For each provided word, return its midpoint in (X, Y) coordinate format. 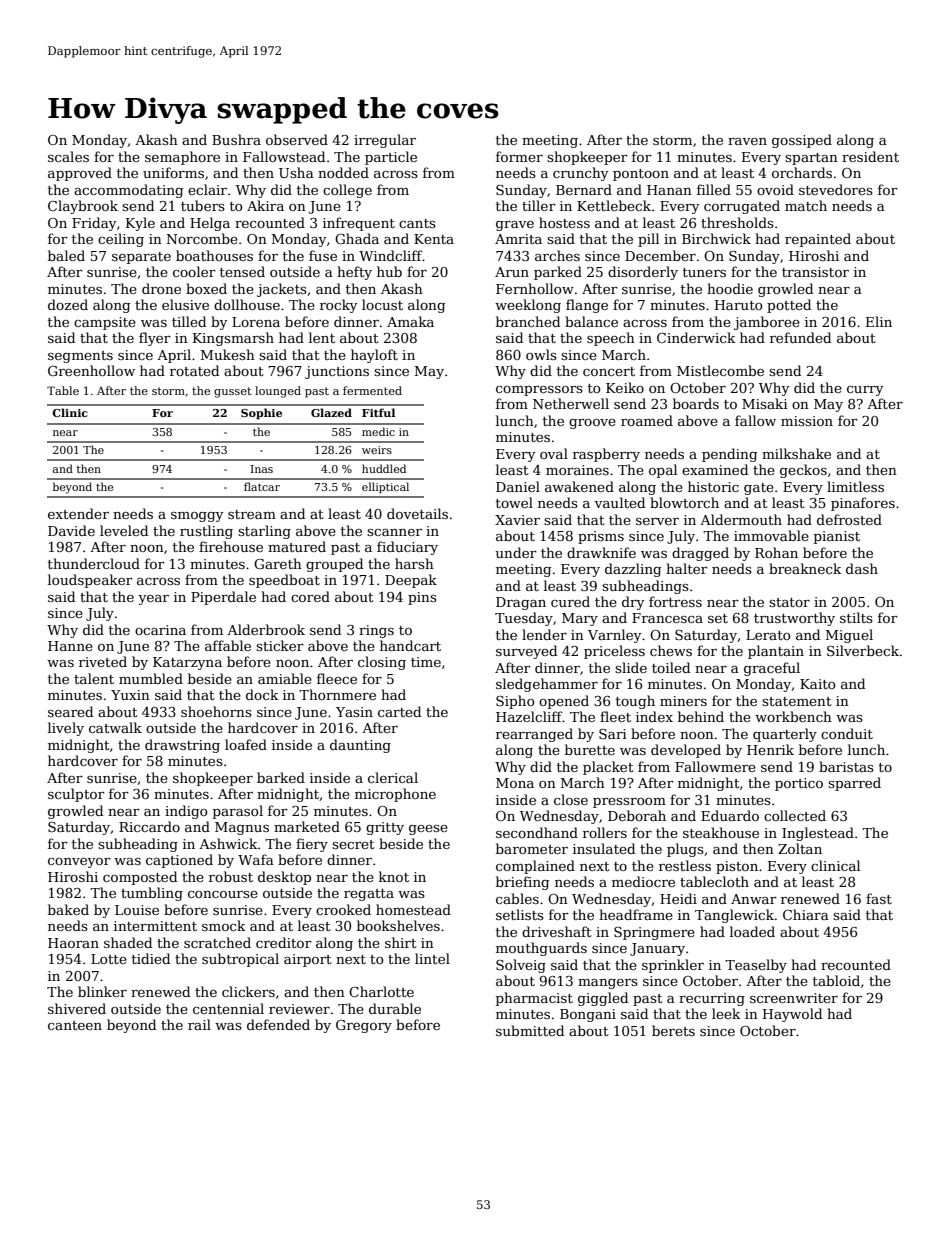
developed (686, 751)
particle (391, 158)
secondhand (537, 832)
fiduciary (407, 548)
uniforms (173, 172)
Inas (262, 469)
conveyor (79, 863)
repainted (818, 240)
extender (78, 513)
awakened (579, 486)
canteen (75, 1025)
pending (729, 455)
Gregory (364, 1026)
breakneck (805, 568)
